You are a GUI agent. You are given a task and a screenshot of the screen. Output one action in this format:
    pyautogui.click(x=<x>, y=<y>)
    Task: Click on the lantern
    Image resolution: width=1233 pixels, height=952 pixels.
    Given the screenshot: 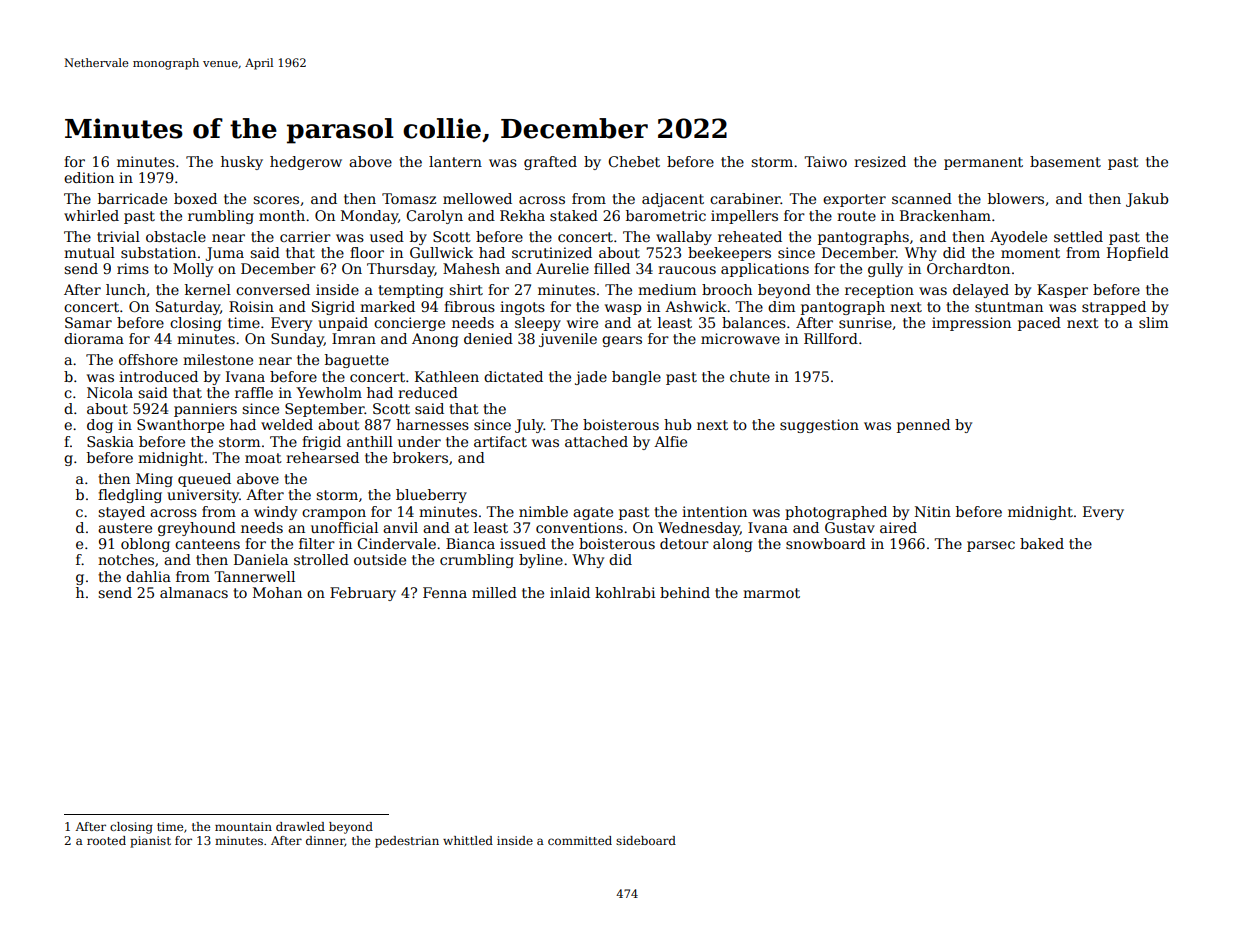 What is the action you would take?
    pyautogui.click(x=455, y=161)
